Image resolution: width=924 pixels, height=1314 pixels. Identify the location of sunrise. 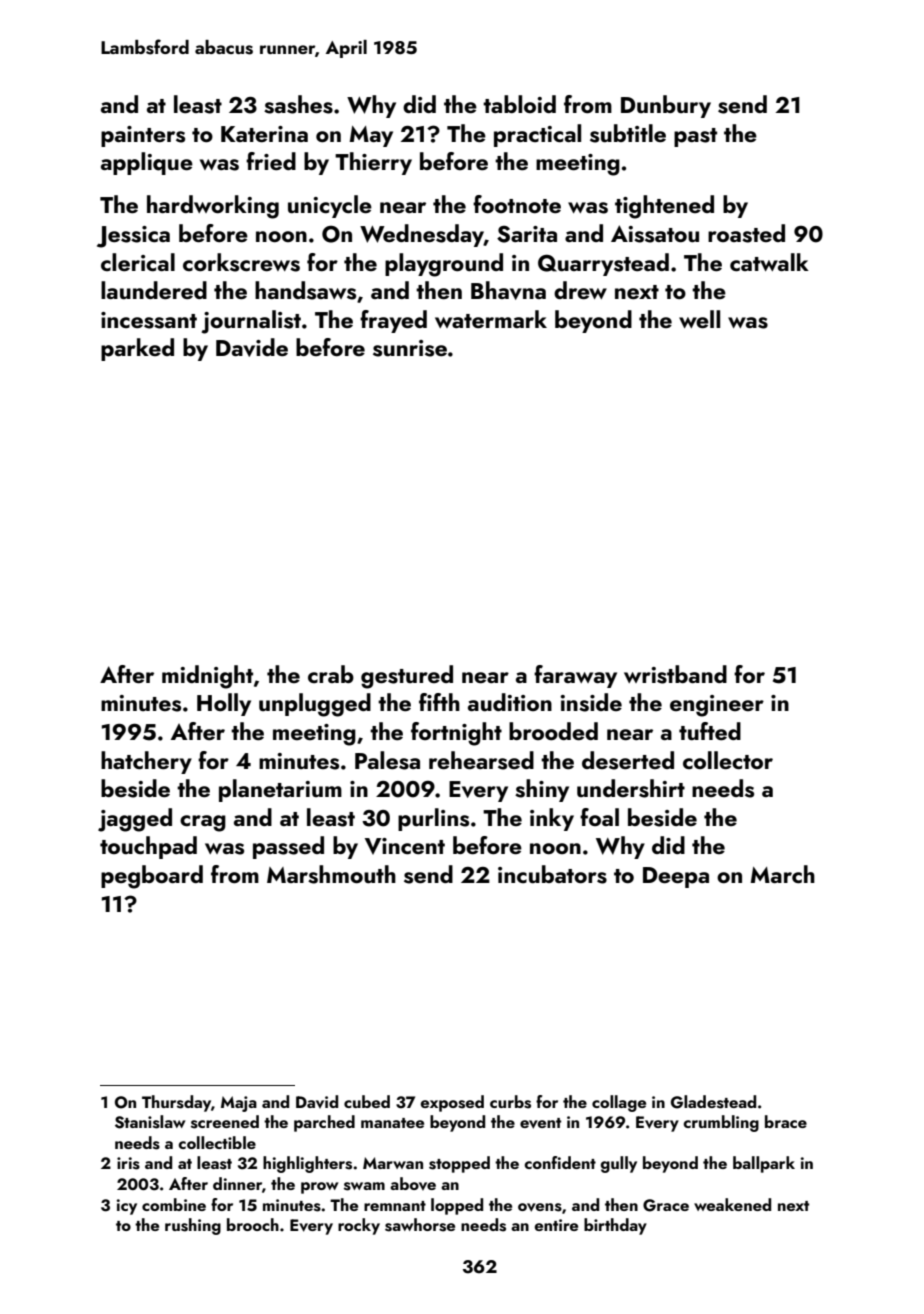
(410, 348).
